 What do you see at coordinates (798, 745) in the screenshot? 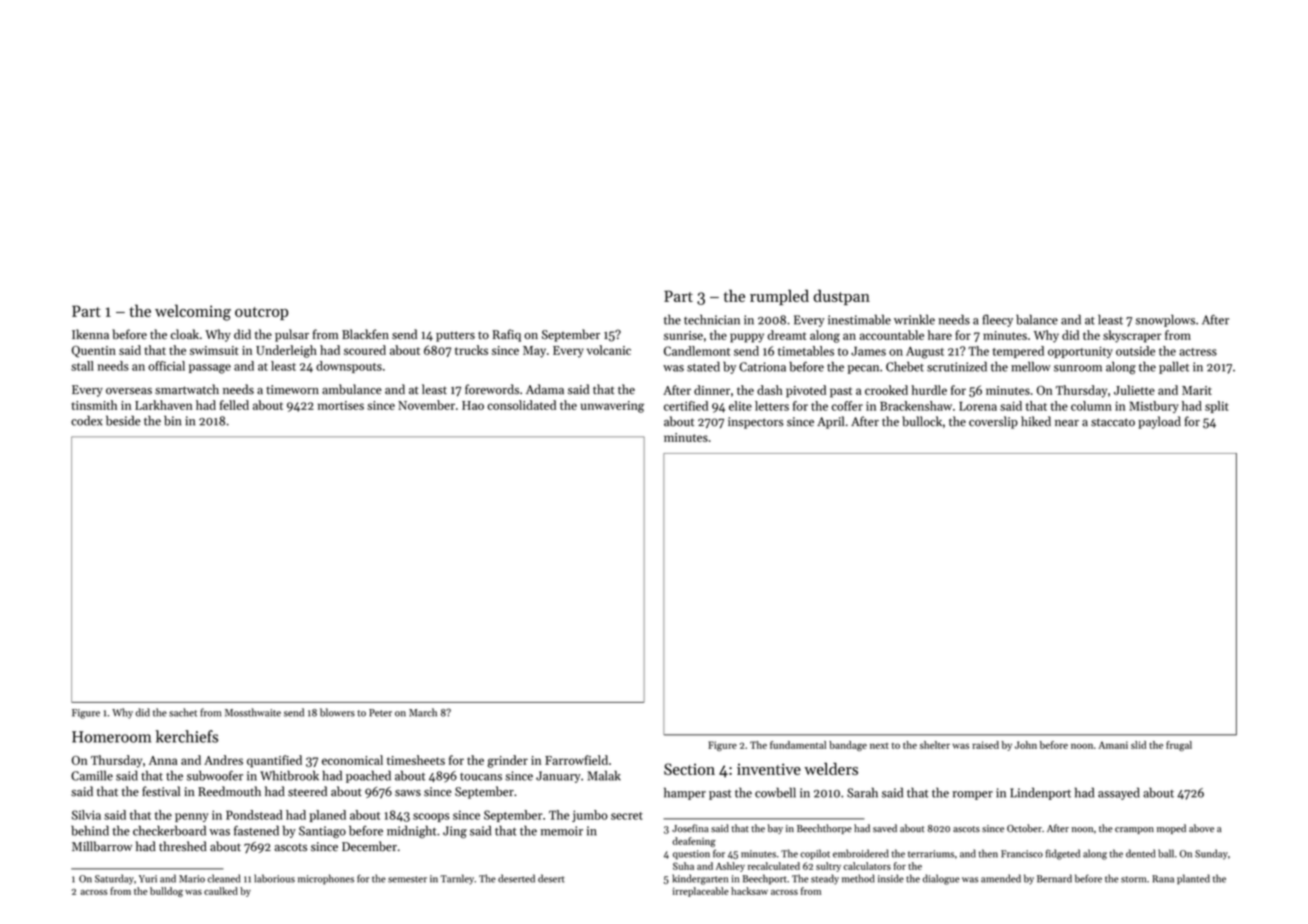
I see `fundamental` at bounding box center [798, 745].
